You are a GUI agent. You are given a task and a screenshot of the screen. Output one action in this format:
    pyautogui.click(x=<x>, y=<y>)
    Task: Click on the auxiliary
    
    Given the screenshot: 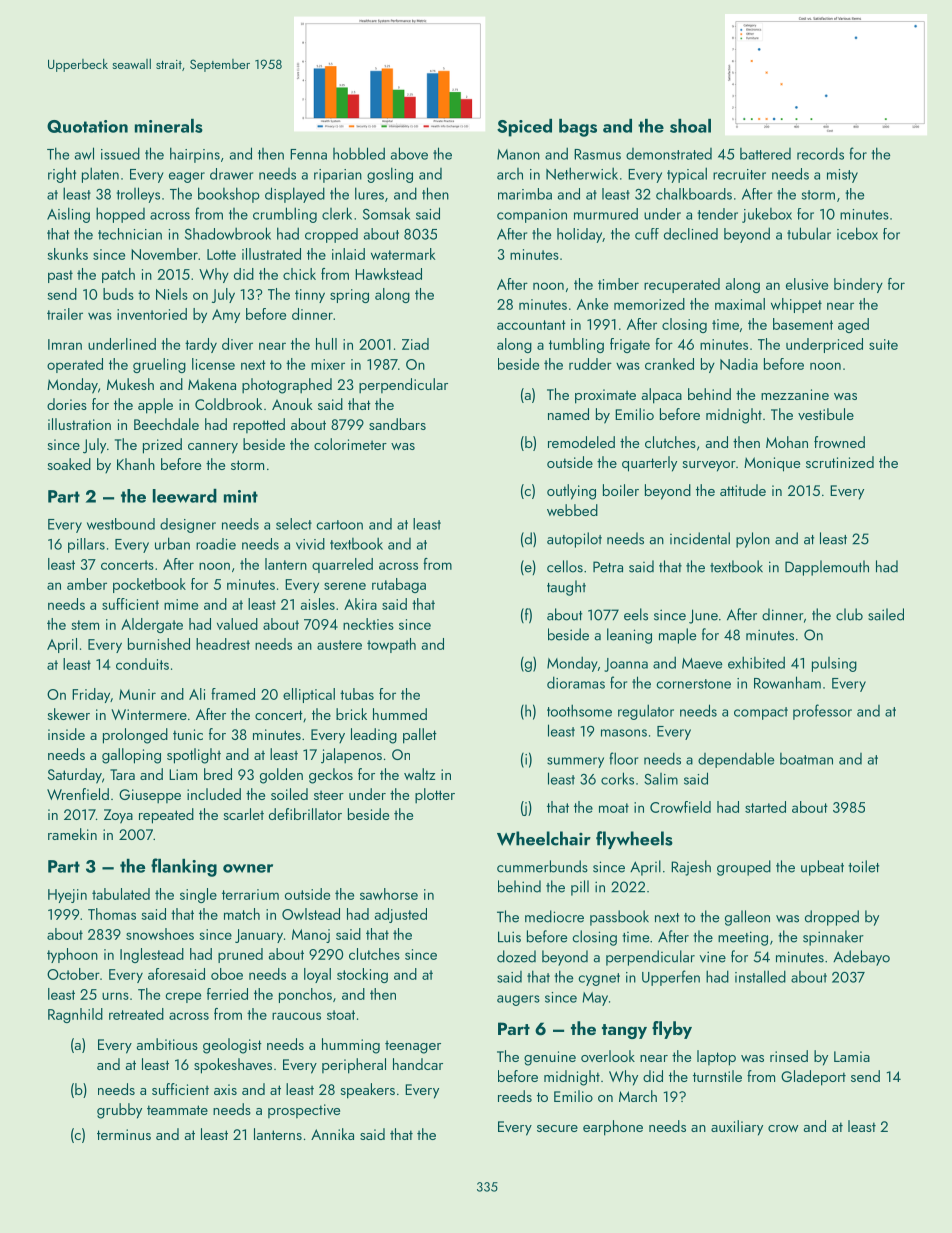 What is the action you would take?
    pyautogui.click(x=737, y=1128)
